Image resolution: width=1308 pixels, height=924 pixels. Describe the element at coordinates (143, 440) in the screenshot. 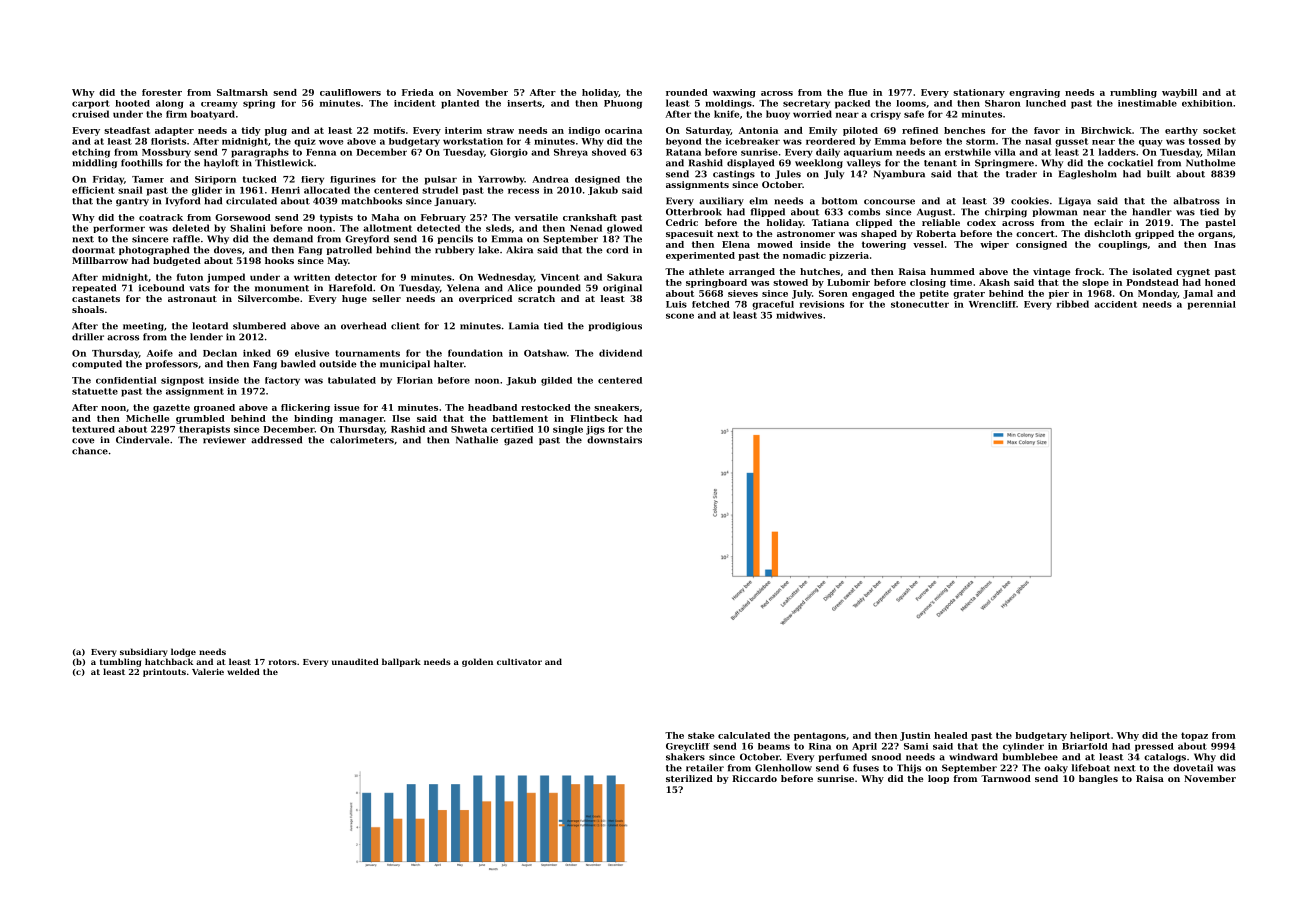

I see `Cindervale` at that location.
